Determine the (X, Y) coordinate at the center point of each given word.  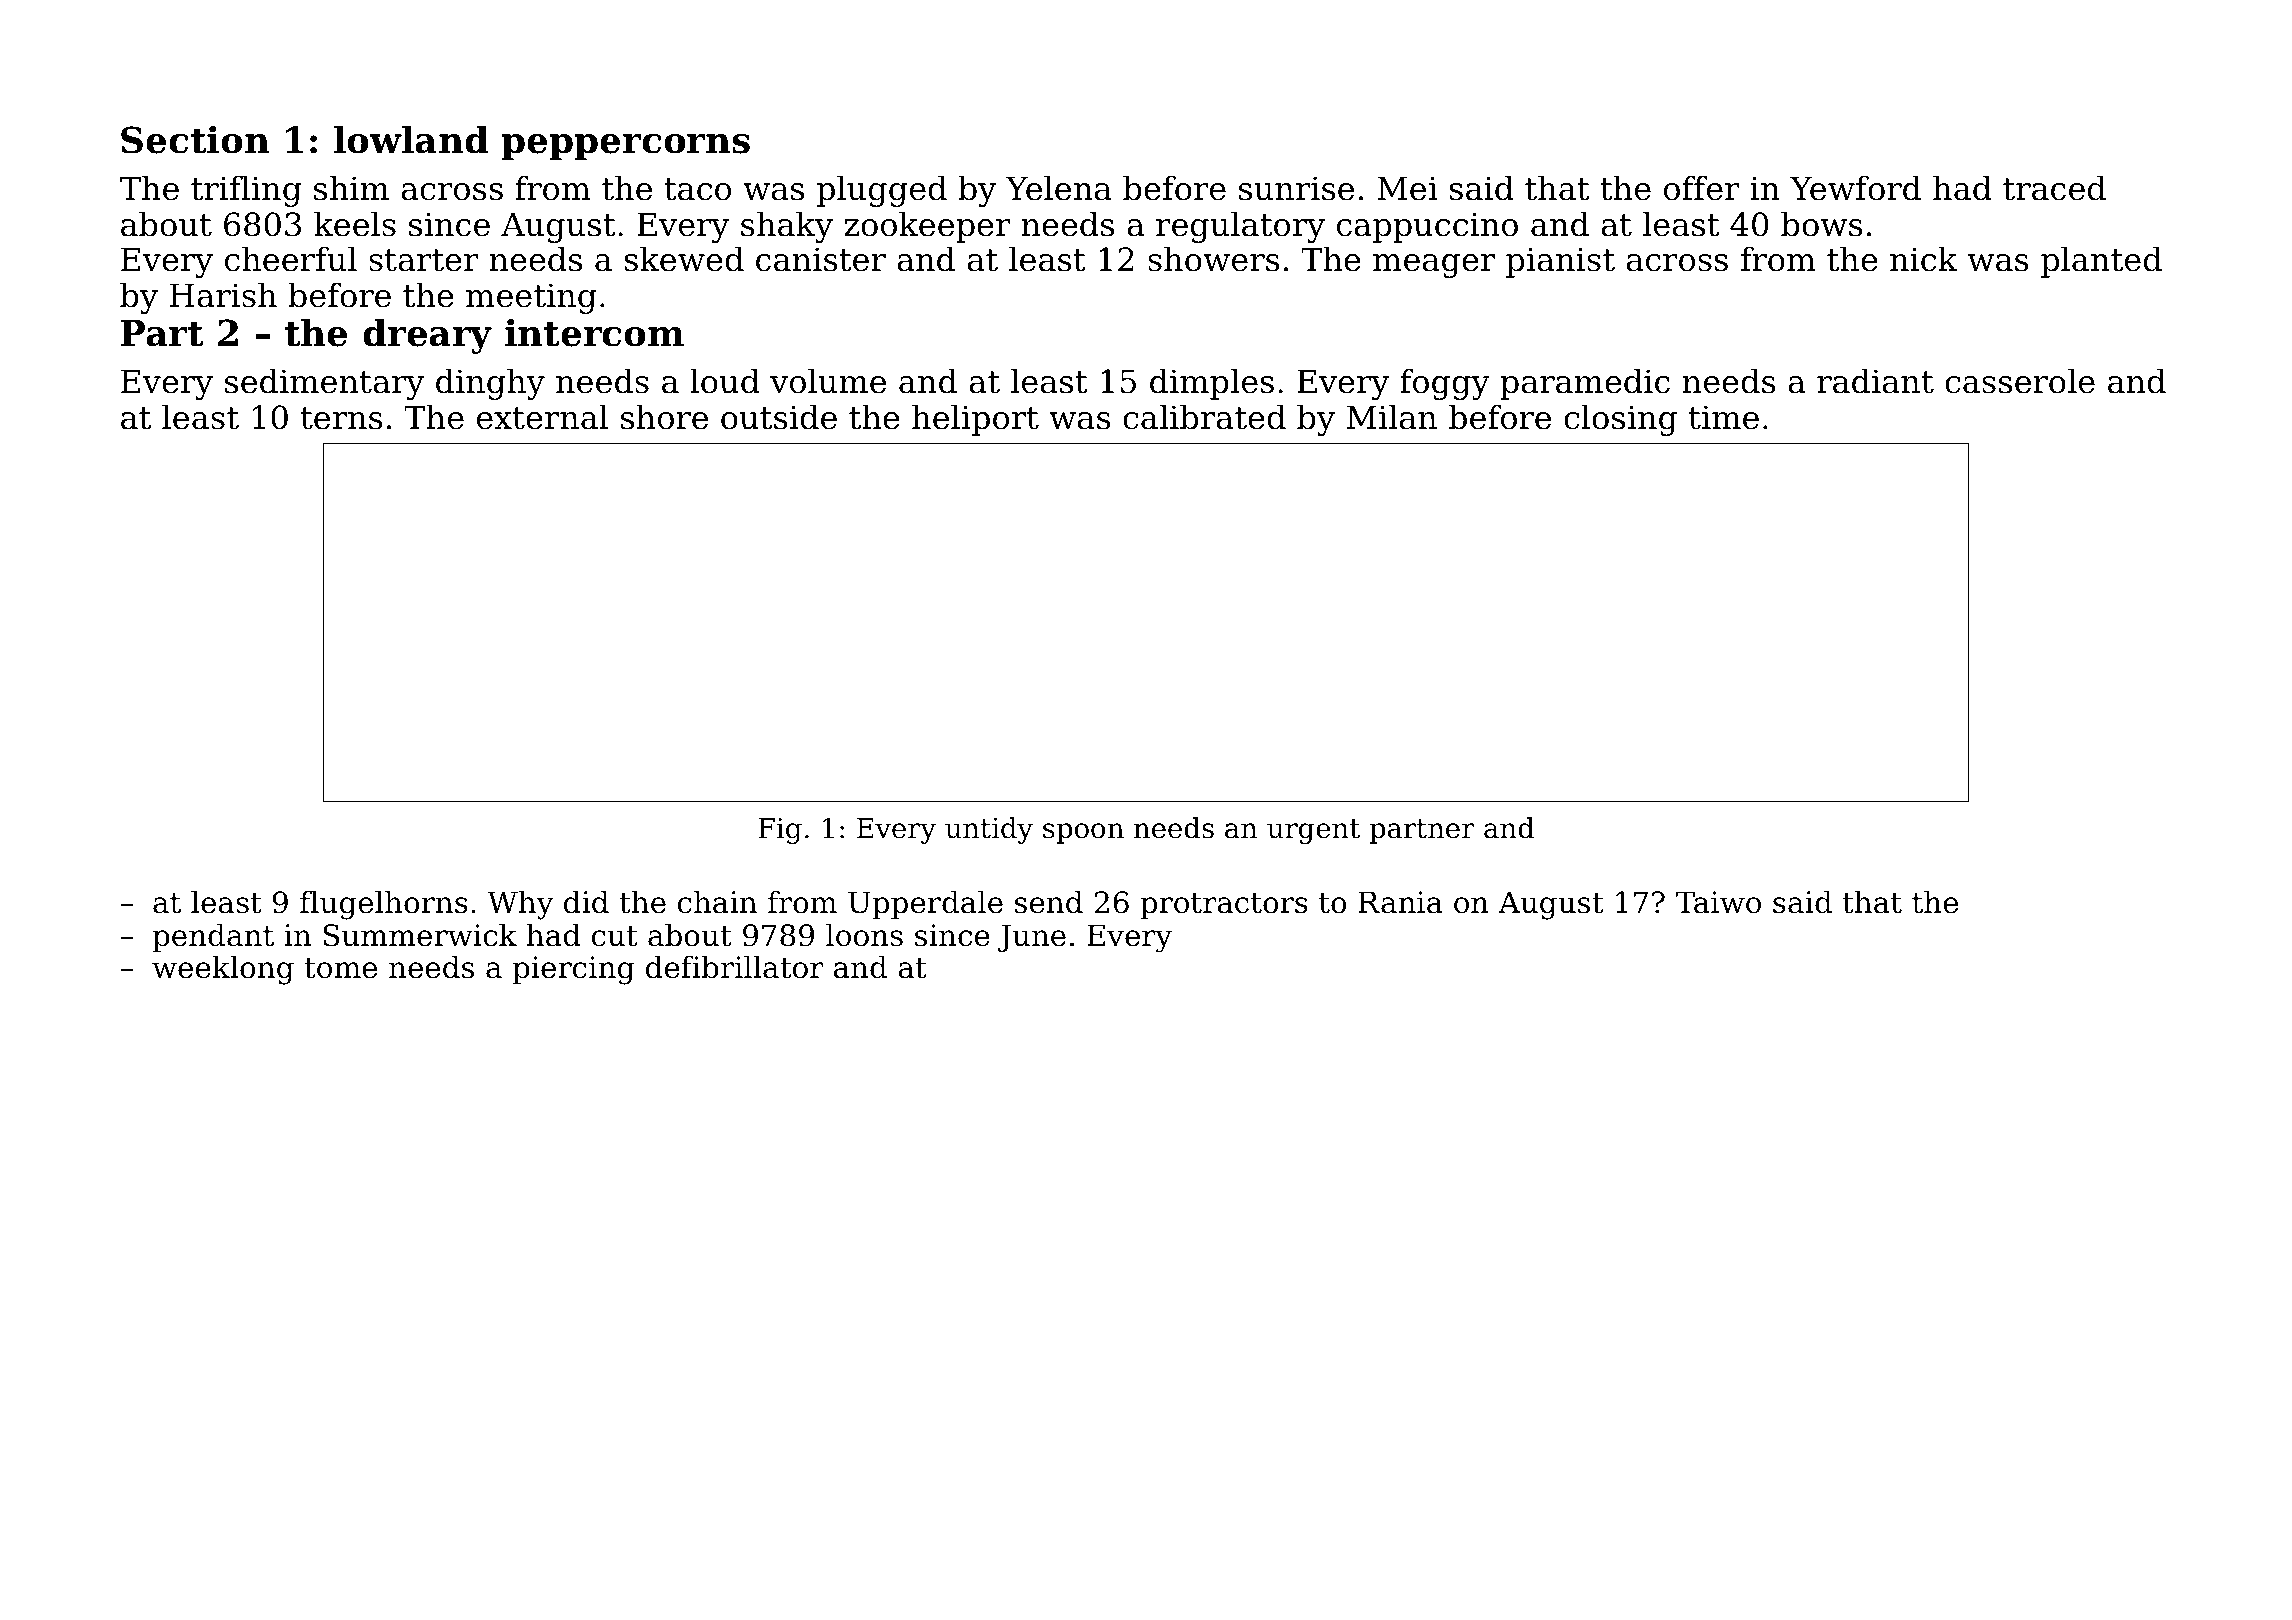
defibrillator (735, 967)
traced (2054, 188)
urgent (1313, 831)
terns (342, 418)
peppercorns (626, 147)
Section (195, 140)
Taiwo (1718, 902)
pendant (213, 937)
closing (1620, 420)
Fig (780, 831)
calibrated (1204, 417)
